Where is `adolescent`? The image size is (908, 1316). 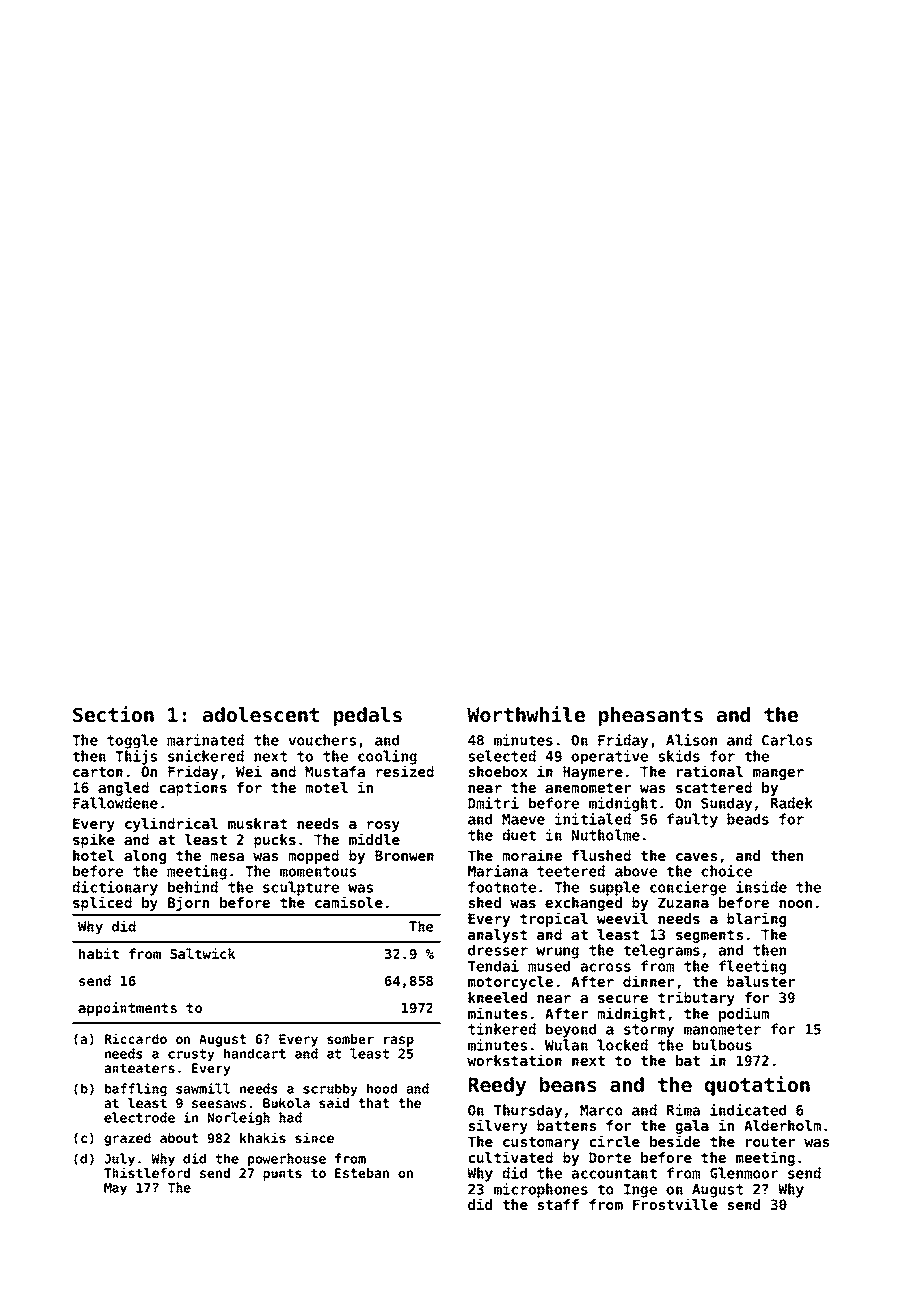
adolescent is located at coordinates (261, 715).
